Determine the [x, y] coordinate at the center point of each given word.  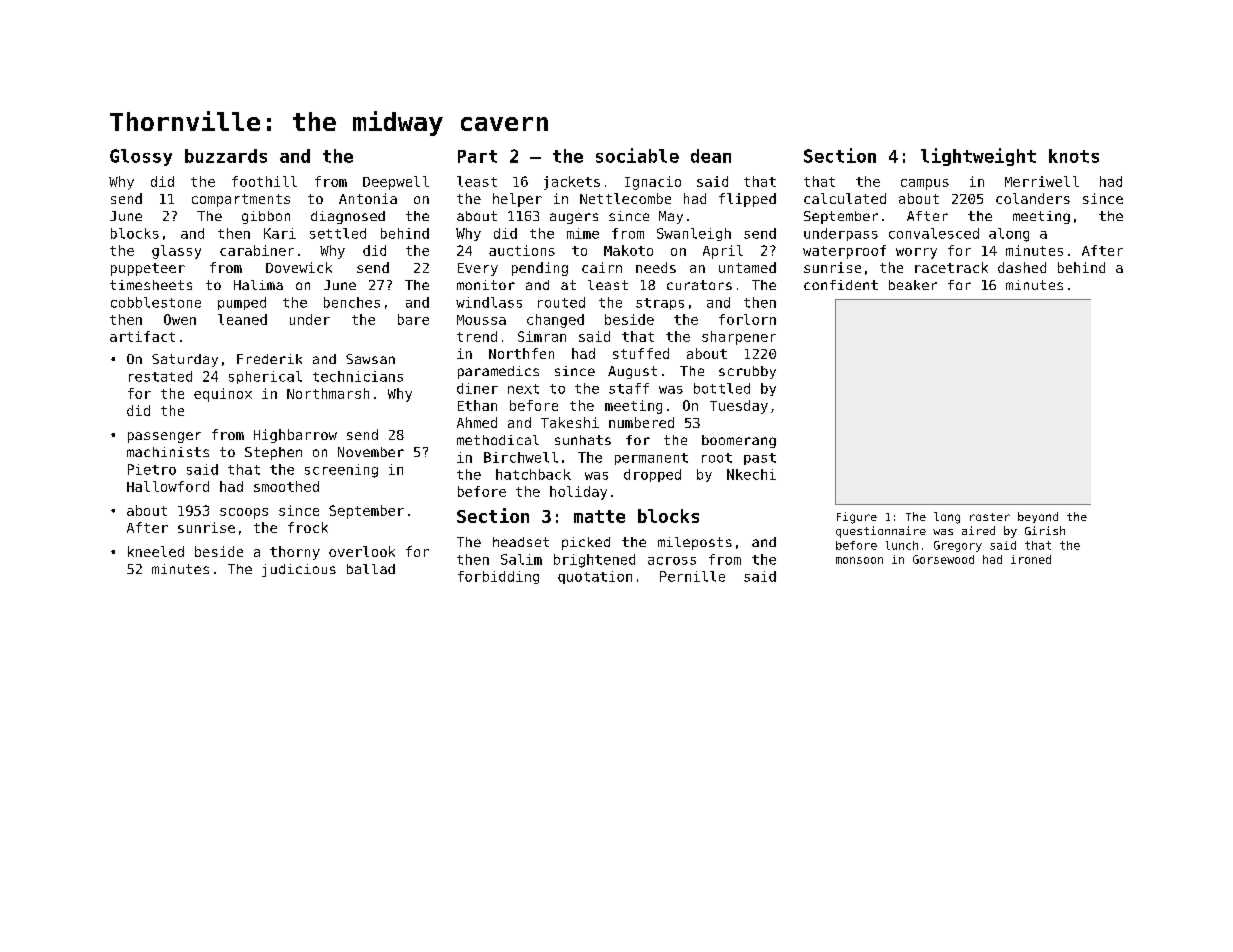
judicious [299, 570]
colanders [1033, 198]
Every [478, 269]
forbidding [498, 577]
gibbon [266, 217]
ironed [1031, 559]
